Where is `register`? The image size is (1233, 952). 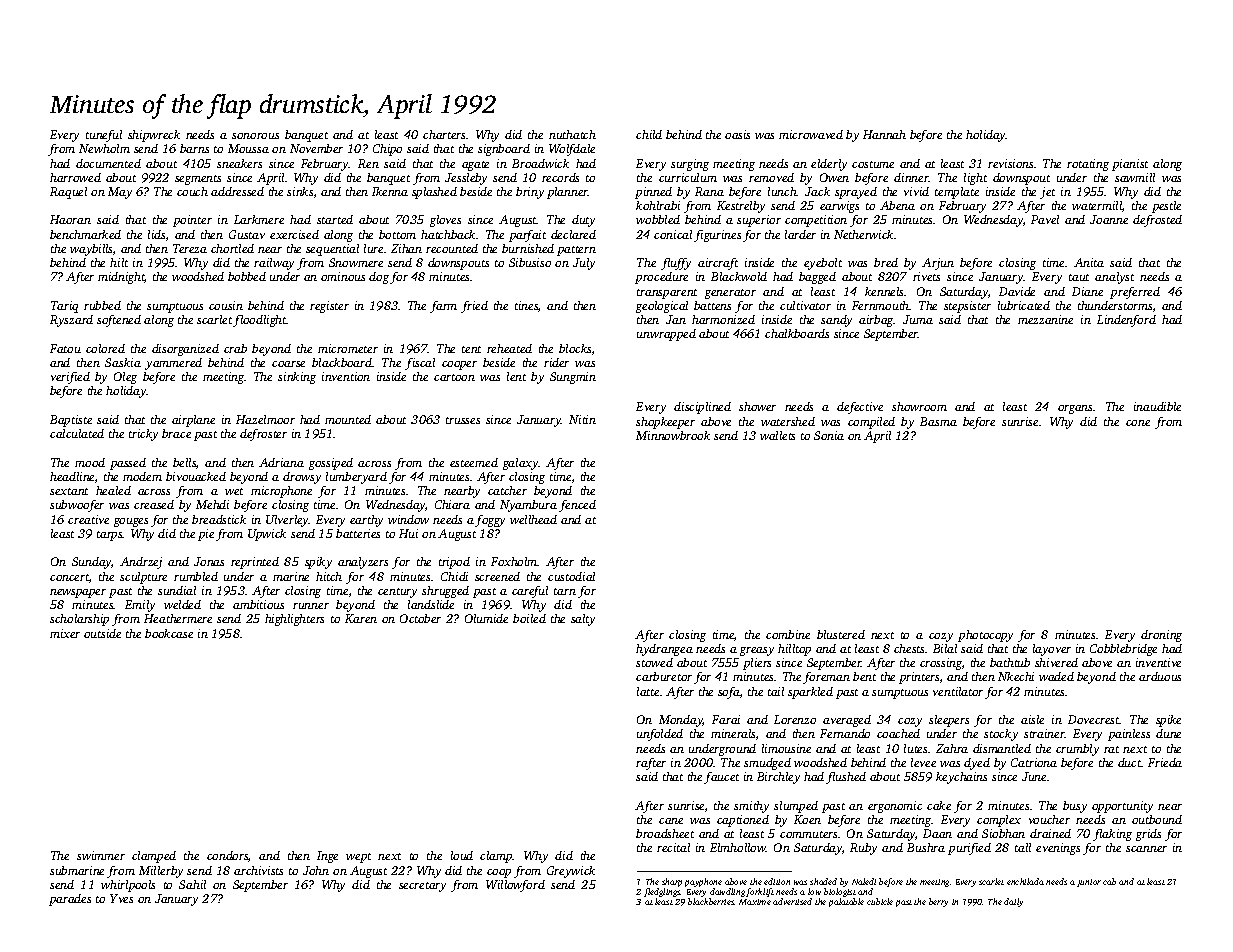
register is located at coordinates (329, 307).
